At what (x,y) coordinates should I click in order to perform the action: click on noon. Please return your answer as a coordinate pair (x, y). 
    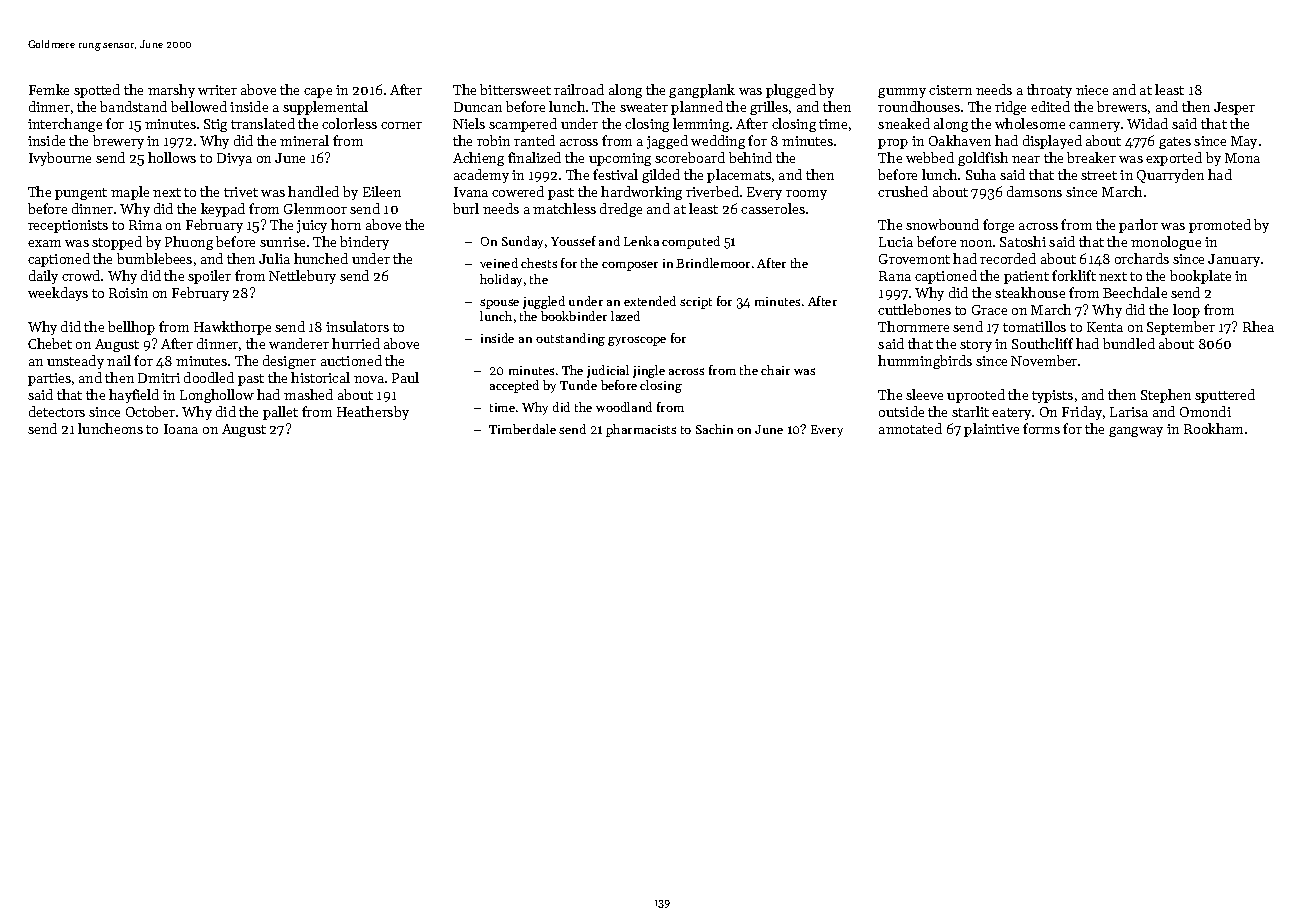
    Looking at the image, I should click on (976, 243).
